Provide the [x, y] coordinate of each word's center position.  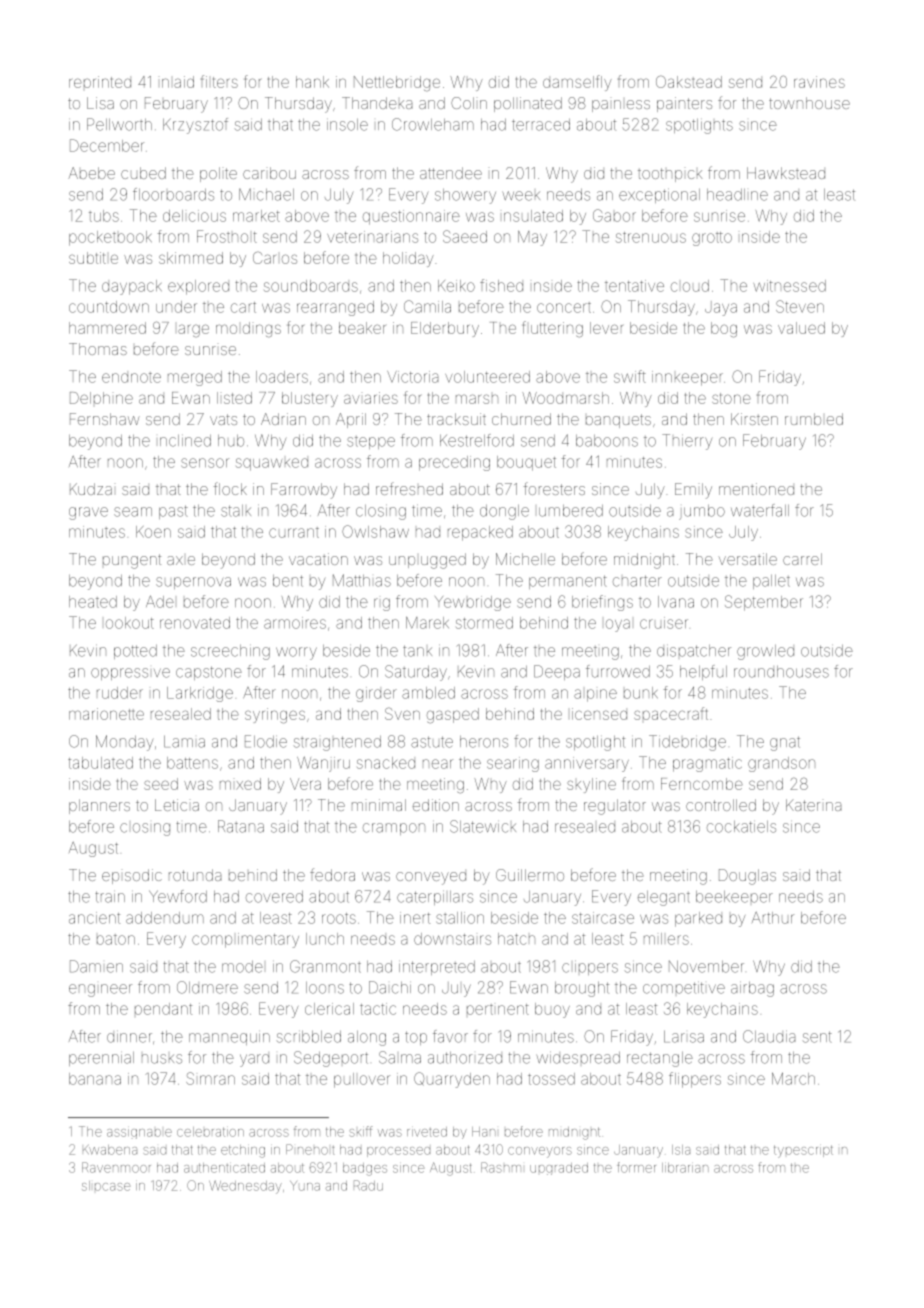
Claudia [769, 1036]
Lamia [184, 742]
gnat [785, 743]
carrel [802, 559]
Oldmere [207, 987]
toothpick [670, 175]
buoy [552, 1010]
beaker [362, 328]
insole [347, 125]
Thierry [687, 442]
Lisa [100, 103]
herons [484, 742]
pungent [132, 561]
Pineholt [310, 1149]
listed [234, 398]
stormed [484, 623]
